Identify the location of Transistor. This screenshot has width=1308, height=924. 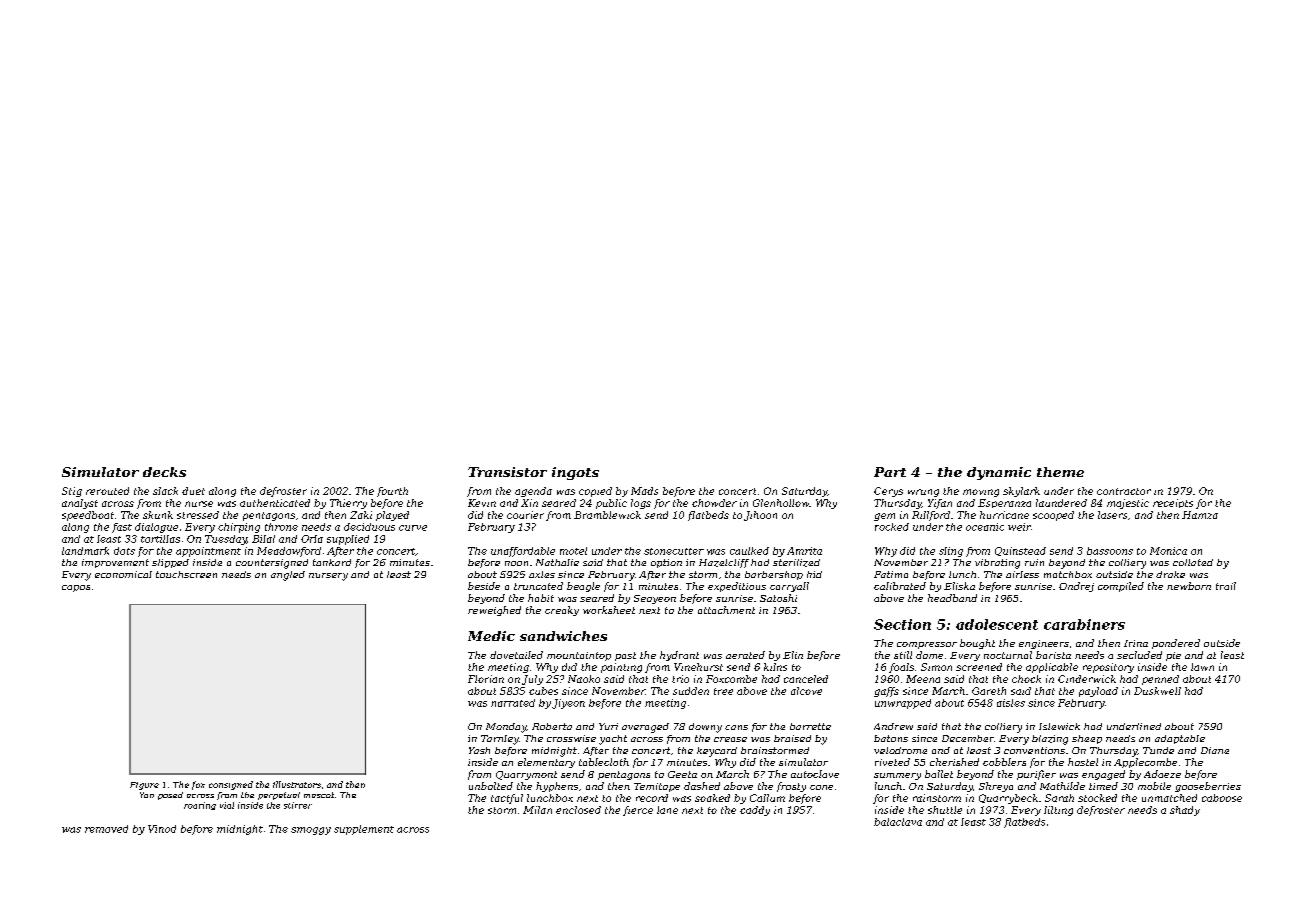
(507, 472).
